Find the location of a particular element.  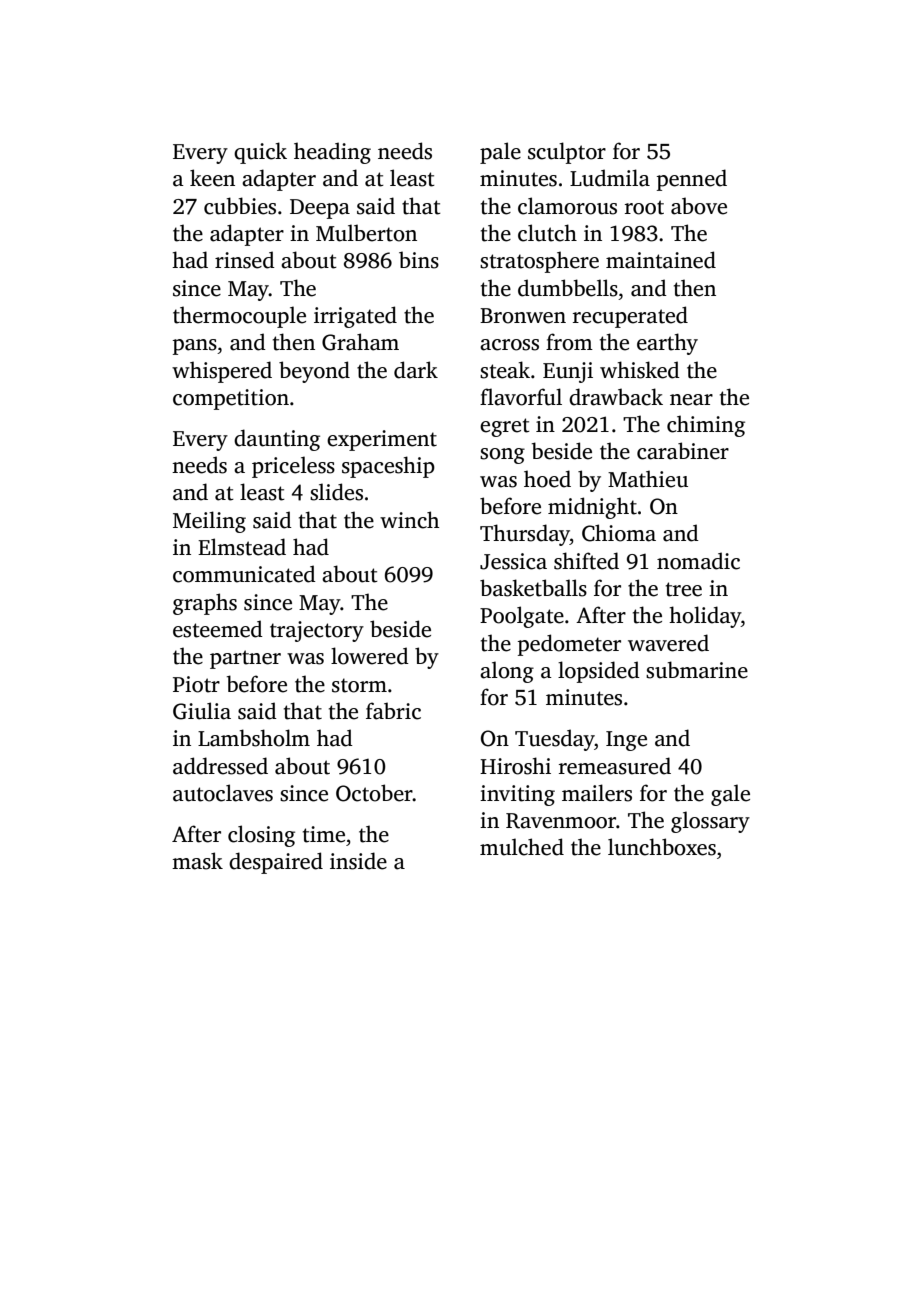

experiment is located at coordinates (382, 440).
